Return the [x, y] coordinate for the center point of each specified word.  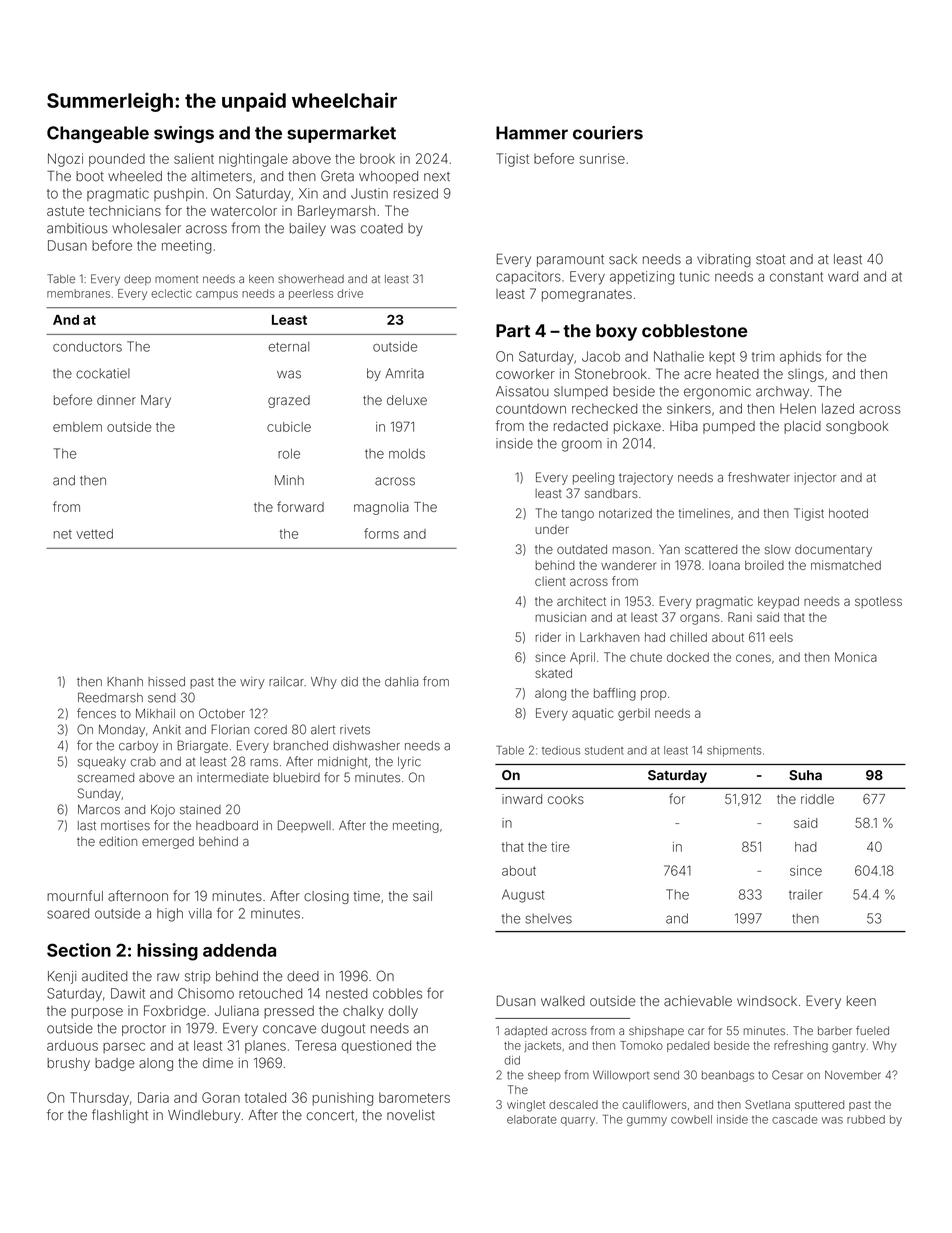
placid [802, 427]
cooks [566, 799]
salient [194, 158]
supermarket [341, 134]
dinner [116, 400]
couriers [608, 133]
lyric [409, 763]
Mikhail [155, 714]
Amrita [404, 373]
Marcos [99, 809]
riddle [817, 799]
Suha [805, 775]
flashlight [120, 1116]
